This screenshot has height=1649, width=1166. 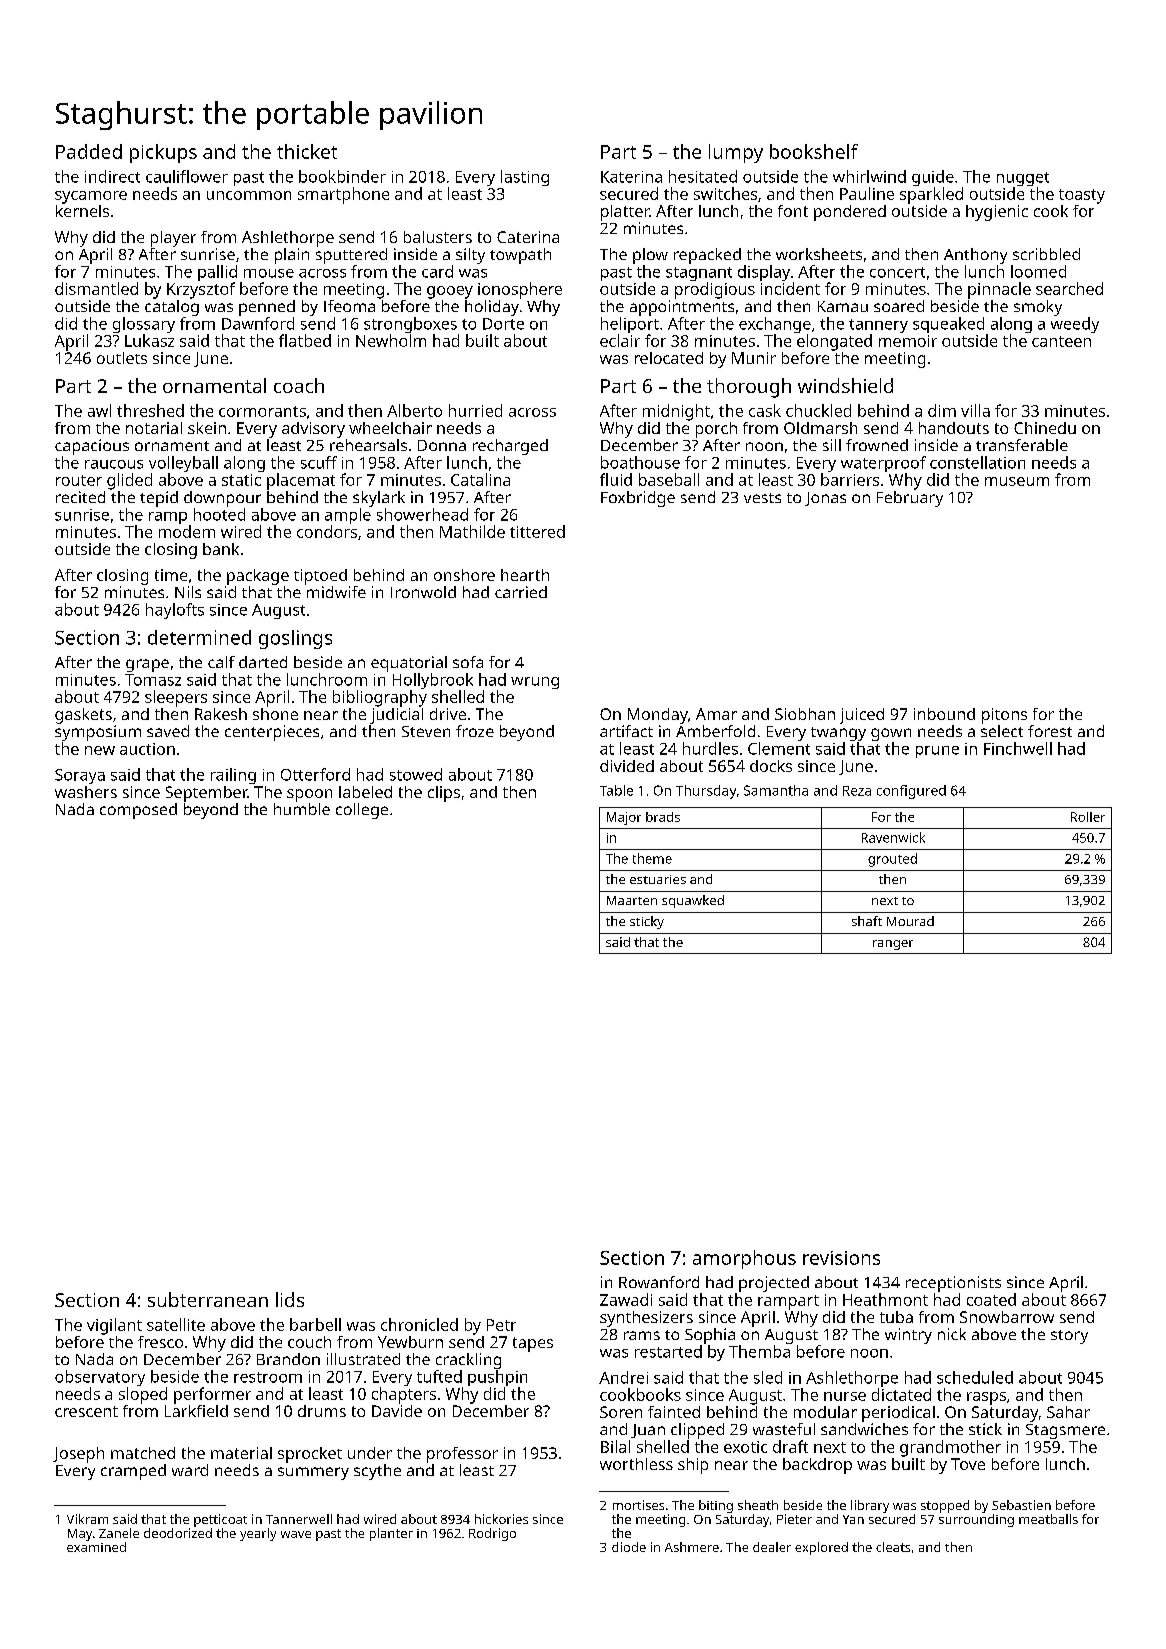 What do you see at coordinates (87, 1519) in the screenshot?
I see `Vikram` at bounding box center [87, 1519].
